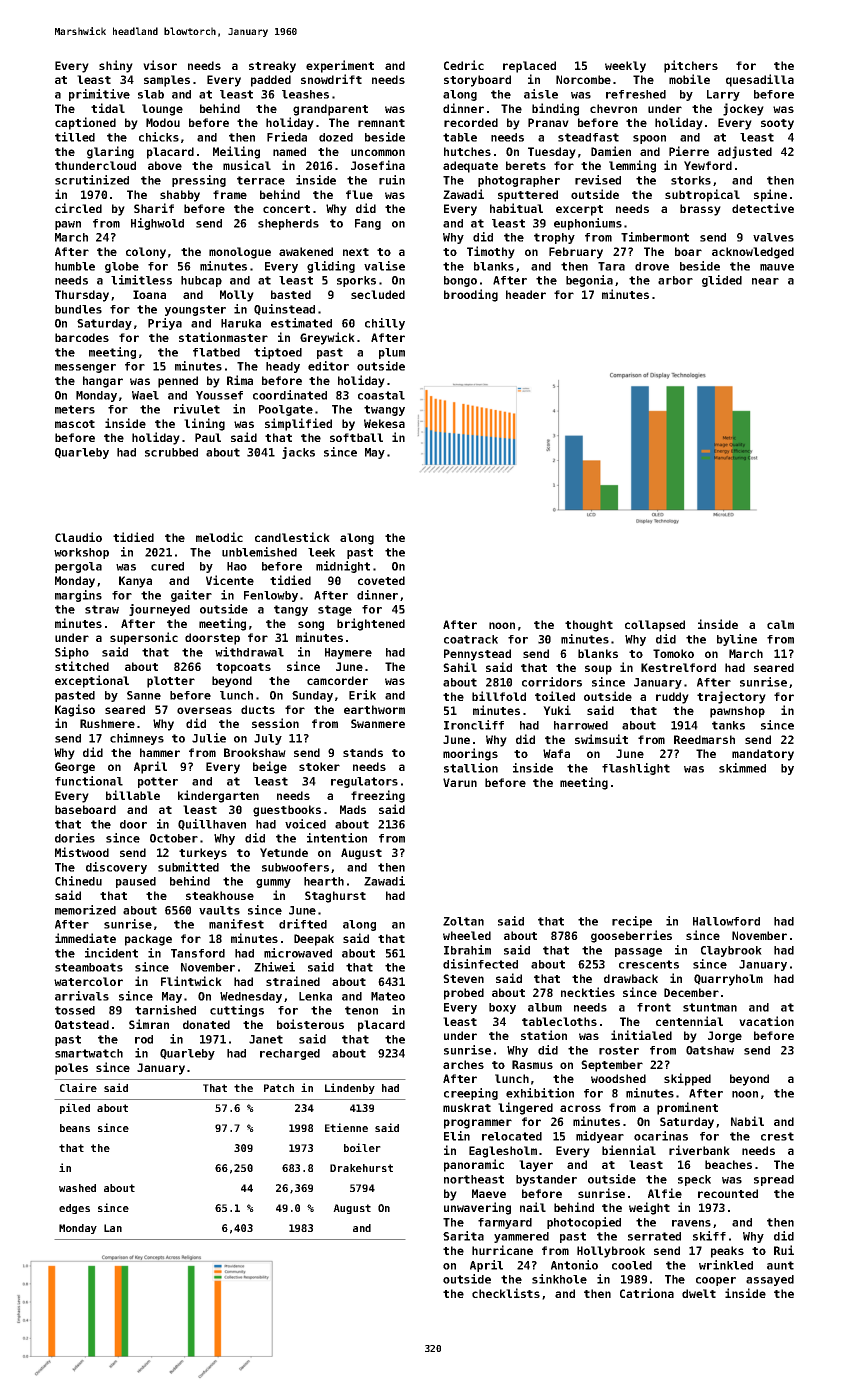  I want to click on Sarita, so click(463, 1236).
